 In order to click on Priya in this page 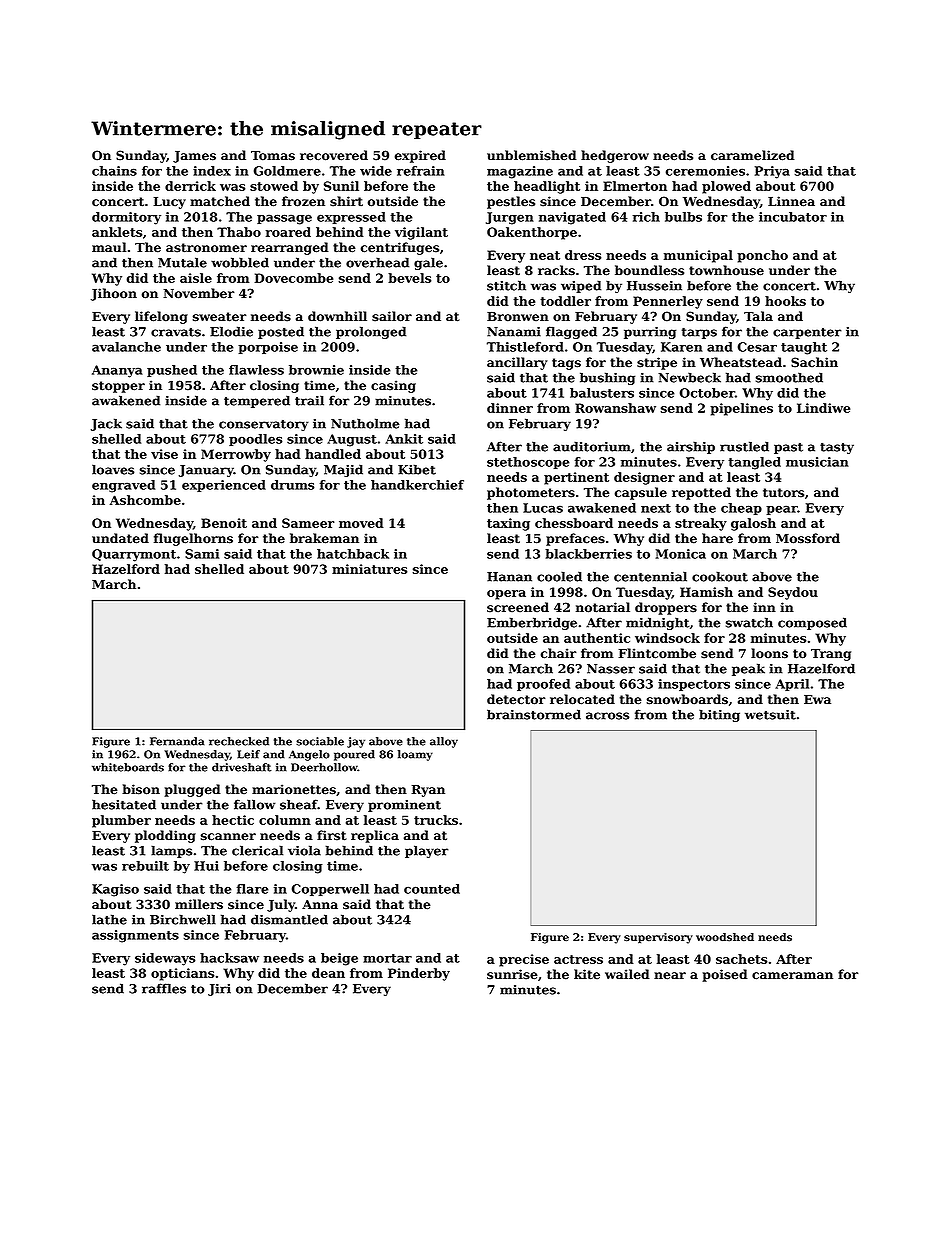, I will do `click(772, 172)`.
